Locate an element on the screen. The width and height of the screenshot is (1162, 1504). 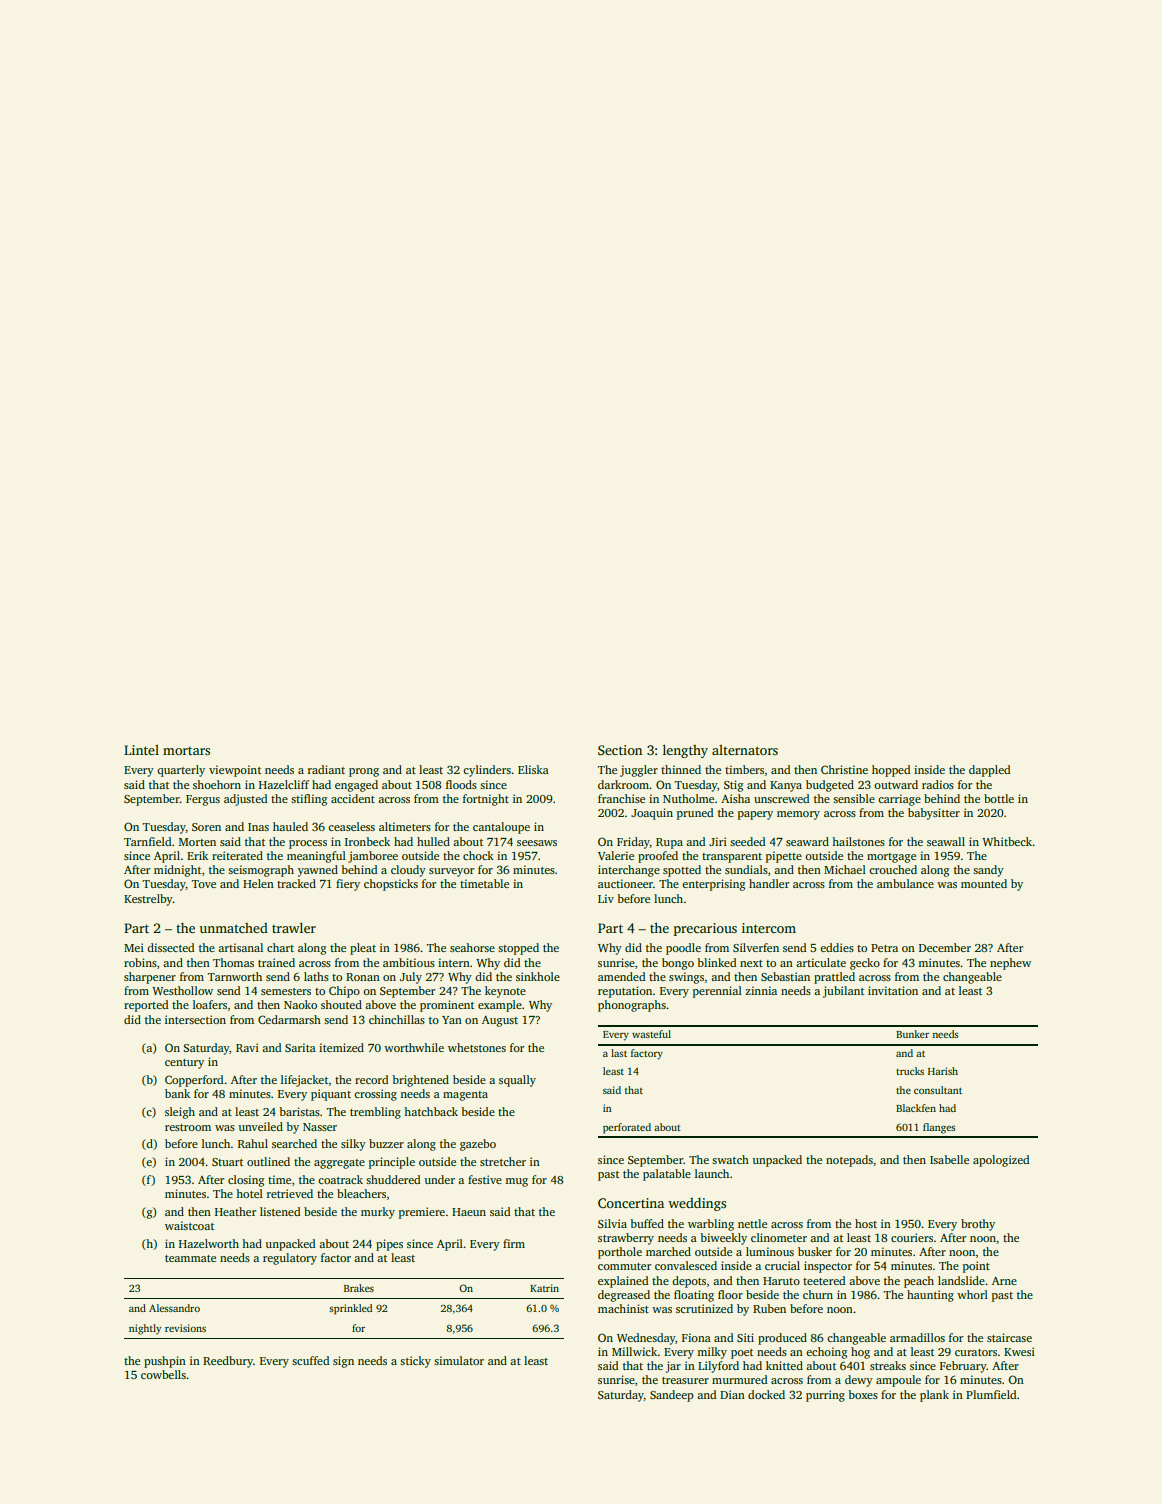
memory is located at coordinates (798, 815).
